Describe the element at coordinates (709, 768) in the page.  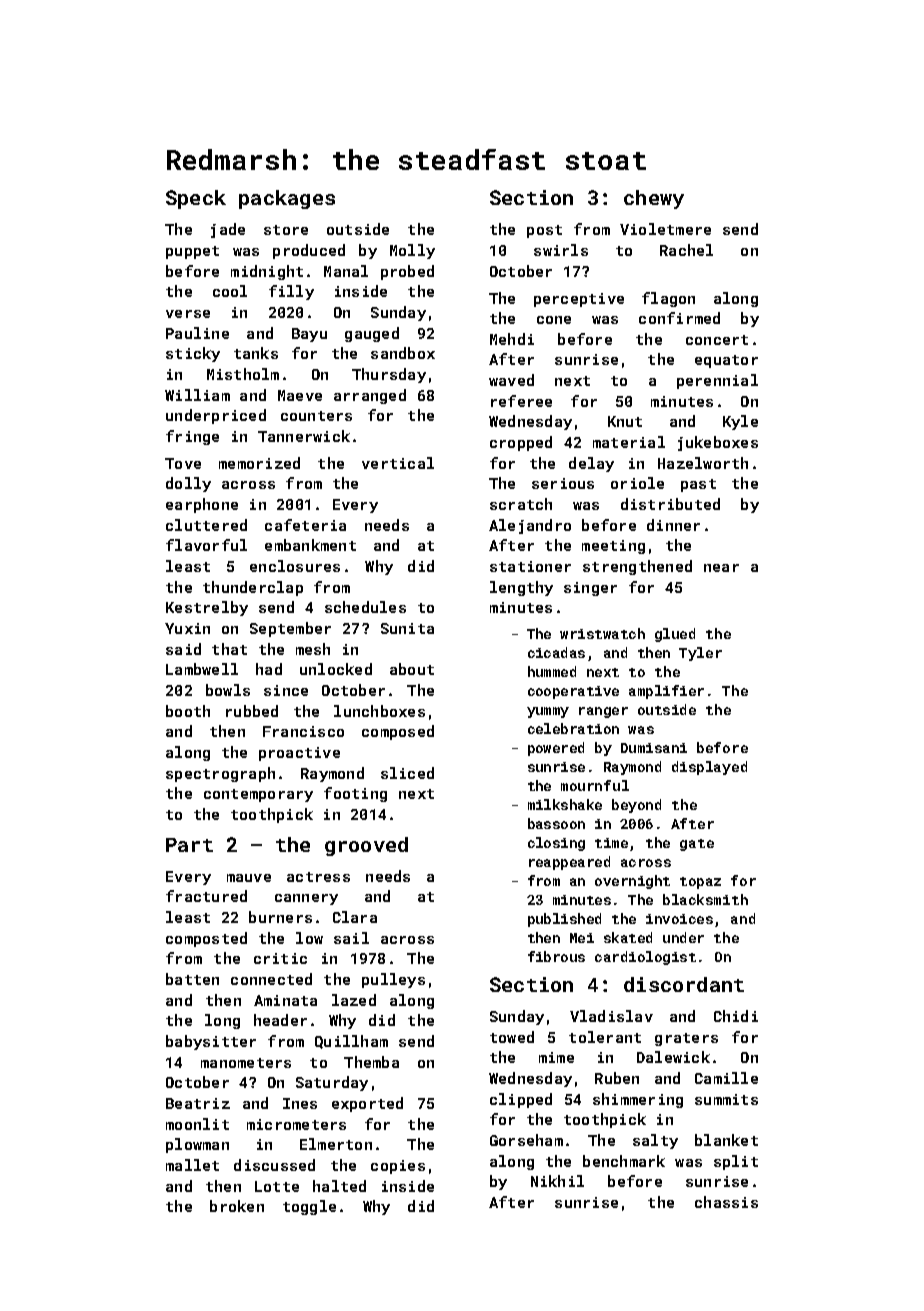
I see `displayed` at that location.
